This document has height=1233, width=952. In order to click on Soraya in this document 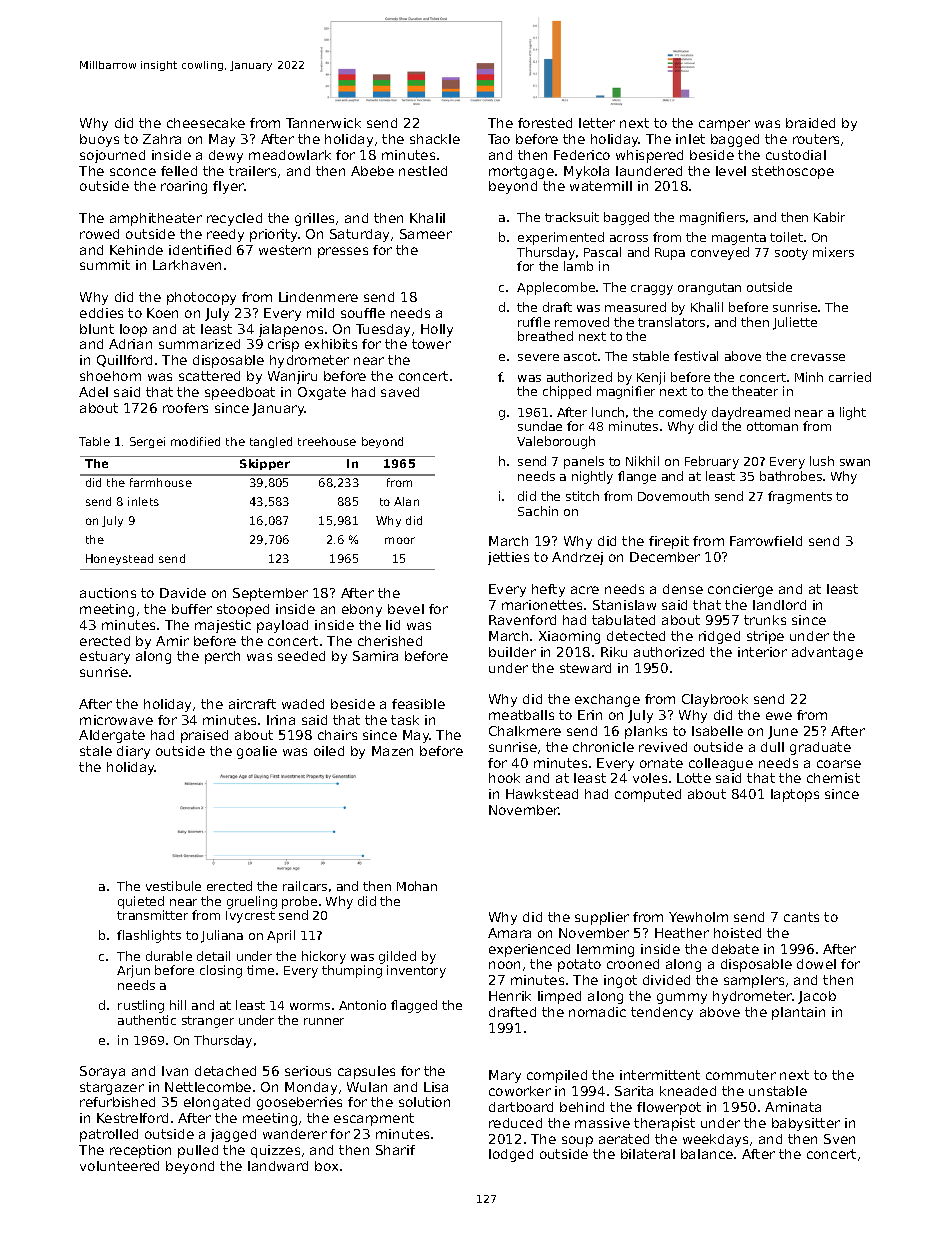, I will do `click(102, 1072)`.
